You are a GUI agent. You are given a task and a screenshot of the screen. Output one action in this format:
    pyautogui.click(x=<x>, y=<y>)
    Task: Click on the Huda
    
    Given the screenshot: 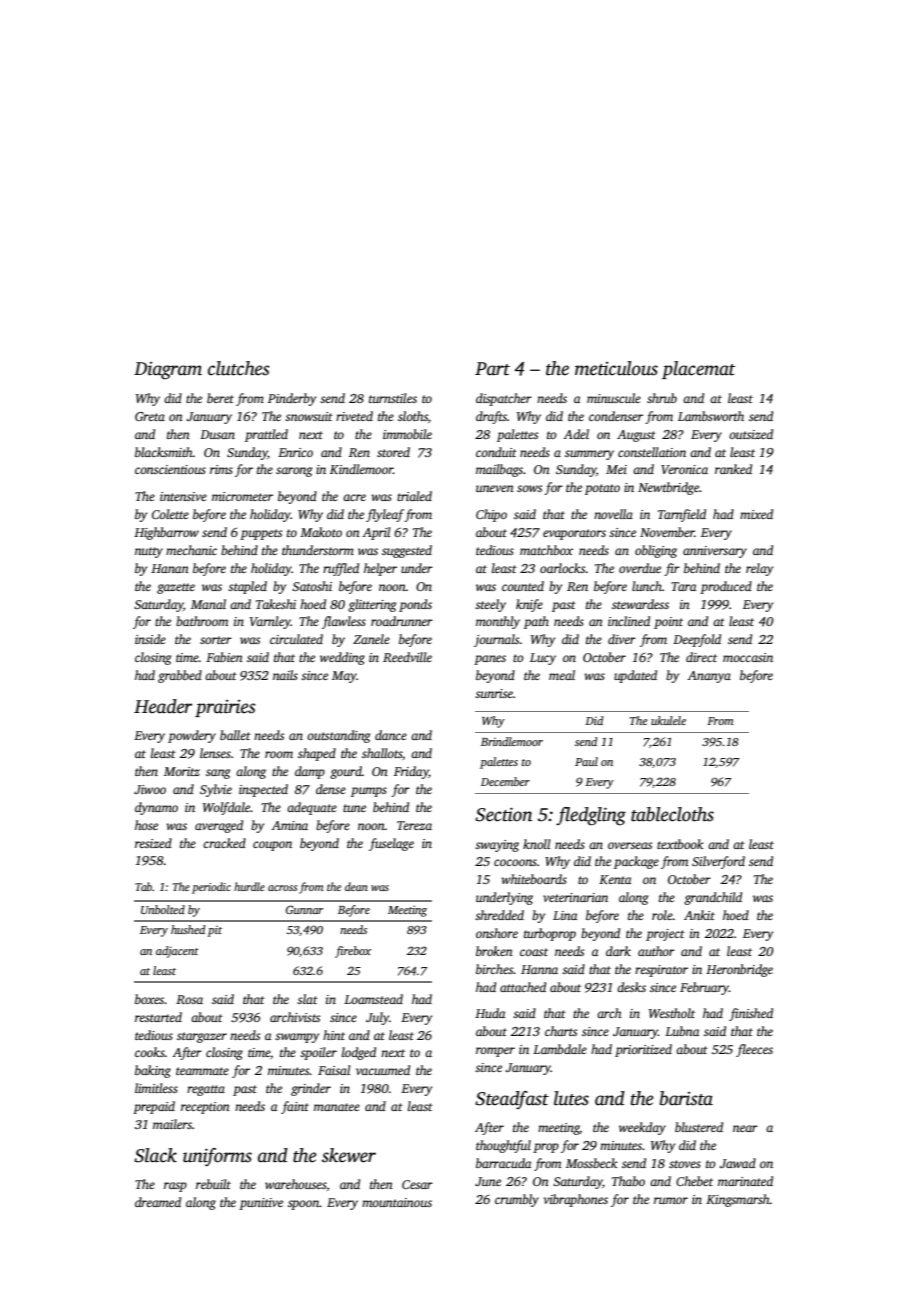 What is the action you would take?
    pyautogui.click(x=490, y=1013)
